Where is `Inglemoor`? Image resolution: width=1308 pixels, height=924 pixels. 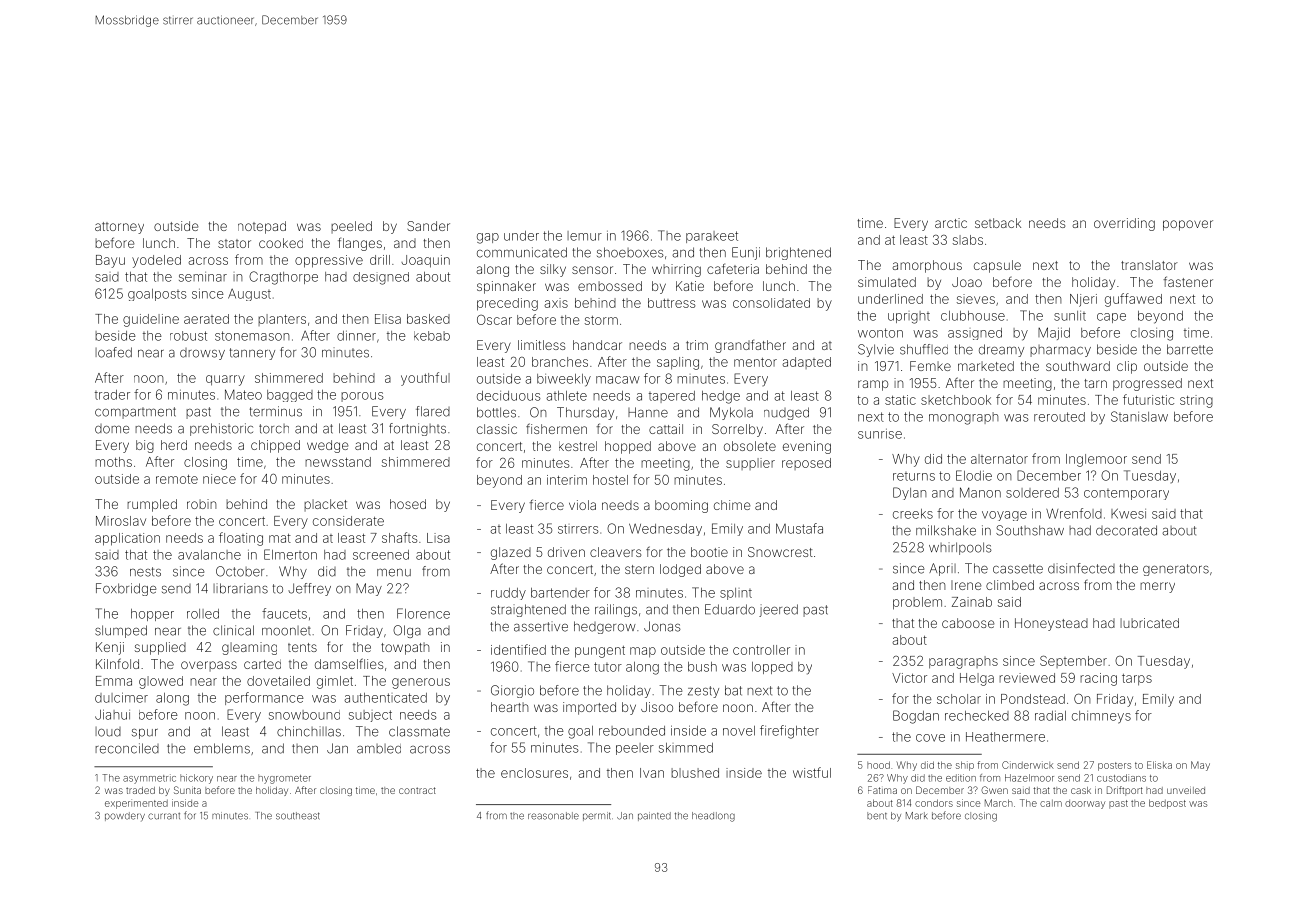 Inglemoor is located at coordinates (1096, 460).
